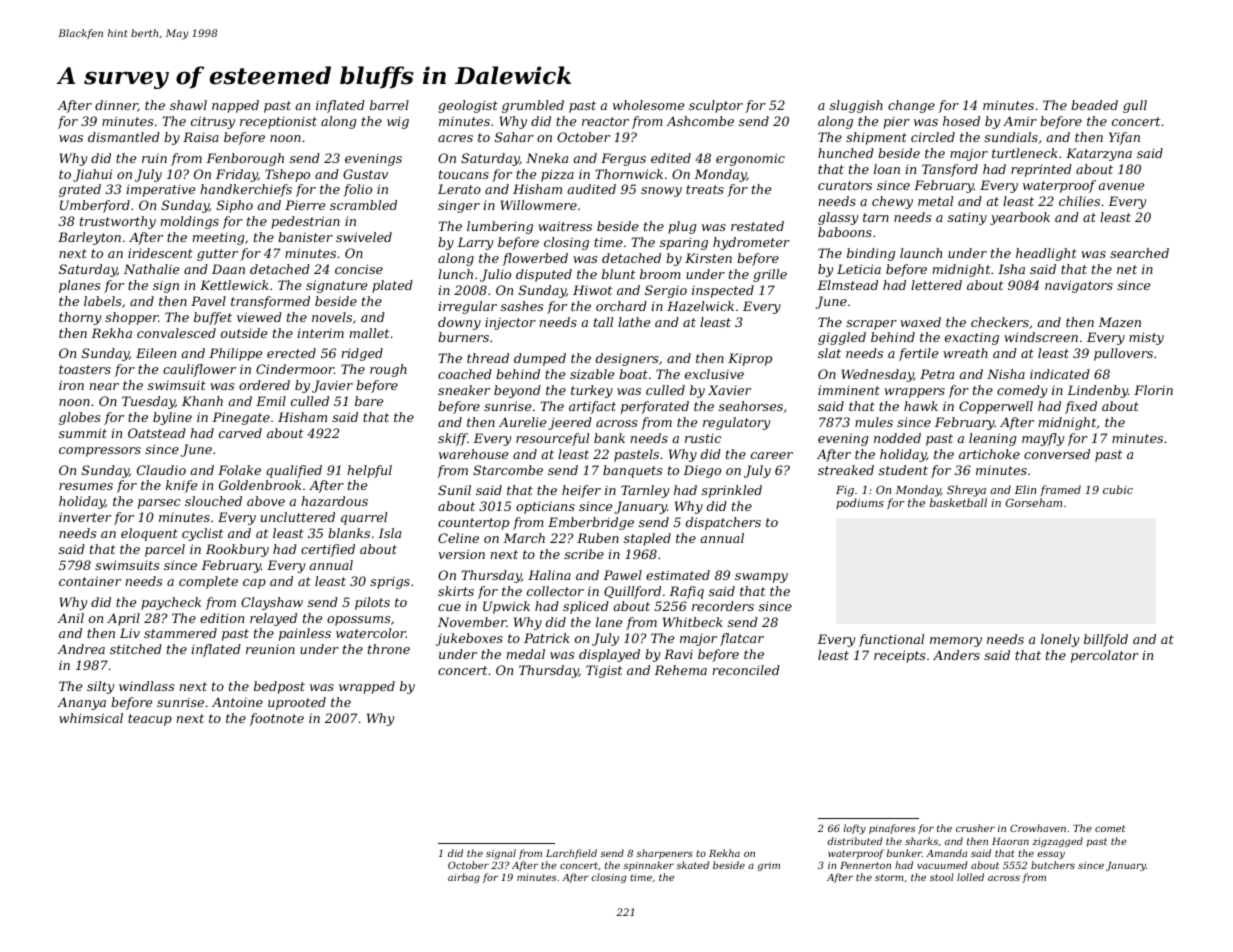 The height and width of the document is (952, 1233). Describe the element at coordinates (1099, 154) in the document. I see `Katarzyna` at that location.
